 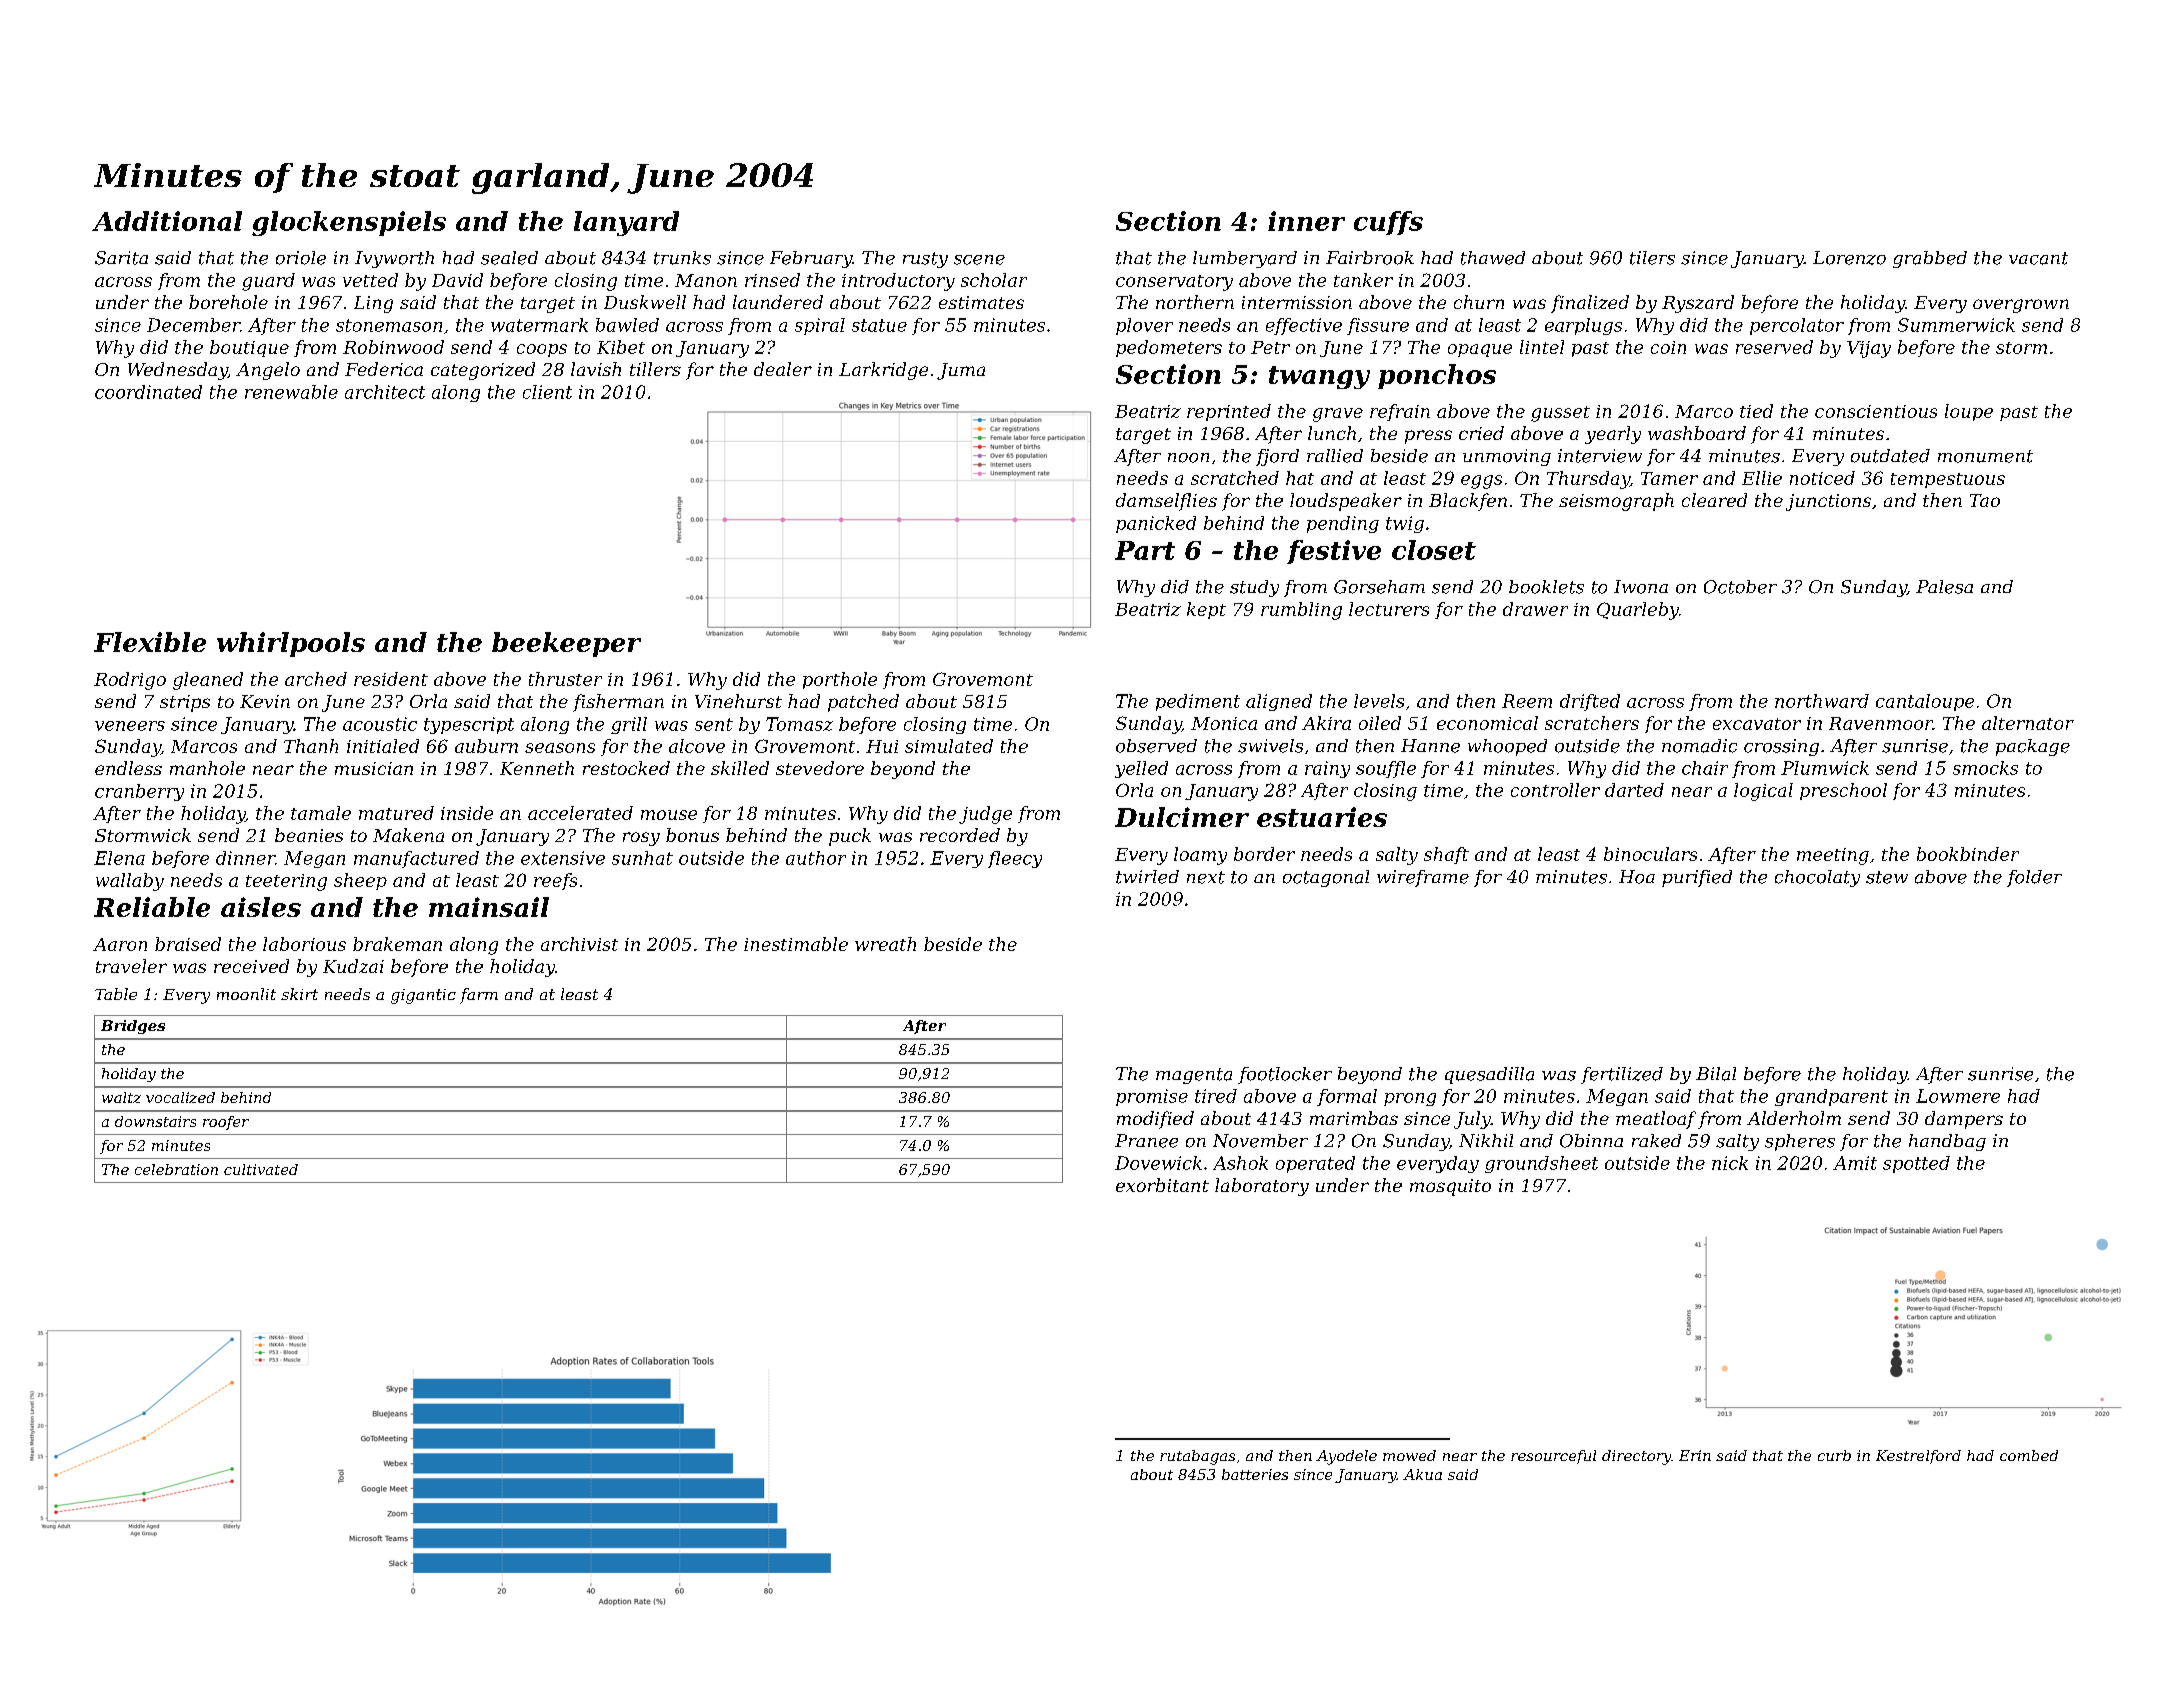 What do you see at coordinates (1388, 223) in the screenshot?
I see `cuffs` at bounding box center [1388, 223].
